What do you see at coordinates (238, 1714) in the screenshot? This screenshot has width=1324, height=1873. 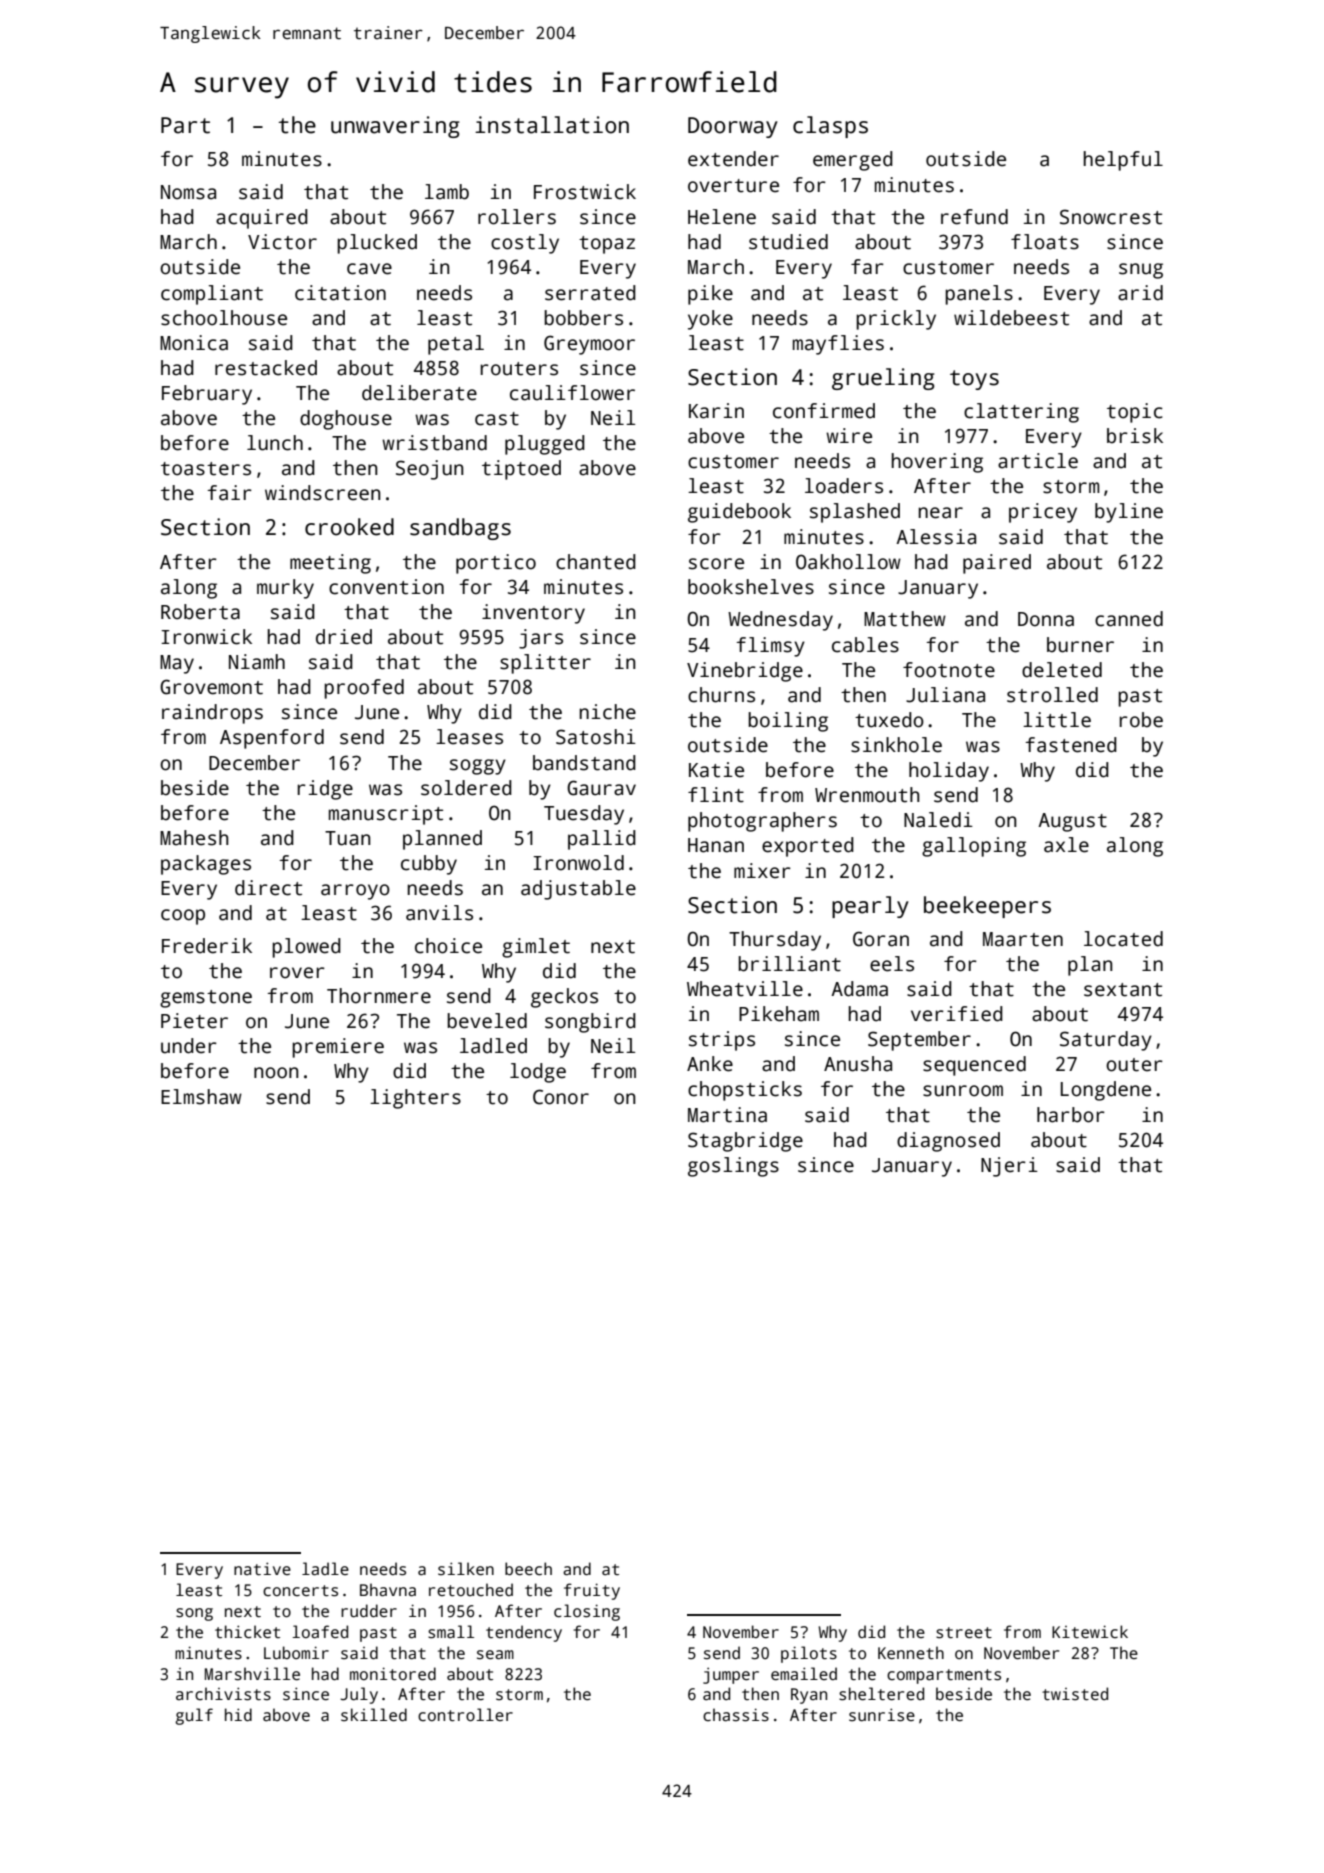 I see `hid` at bounding box center [238, 1714].
